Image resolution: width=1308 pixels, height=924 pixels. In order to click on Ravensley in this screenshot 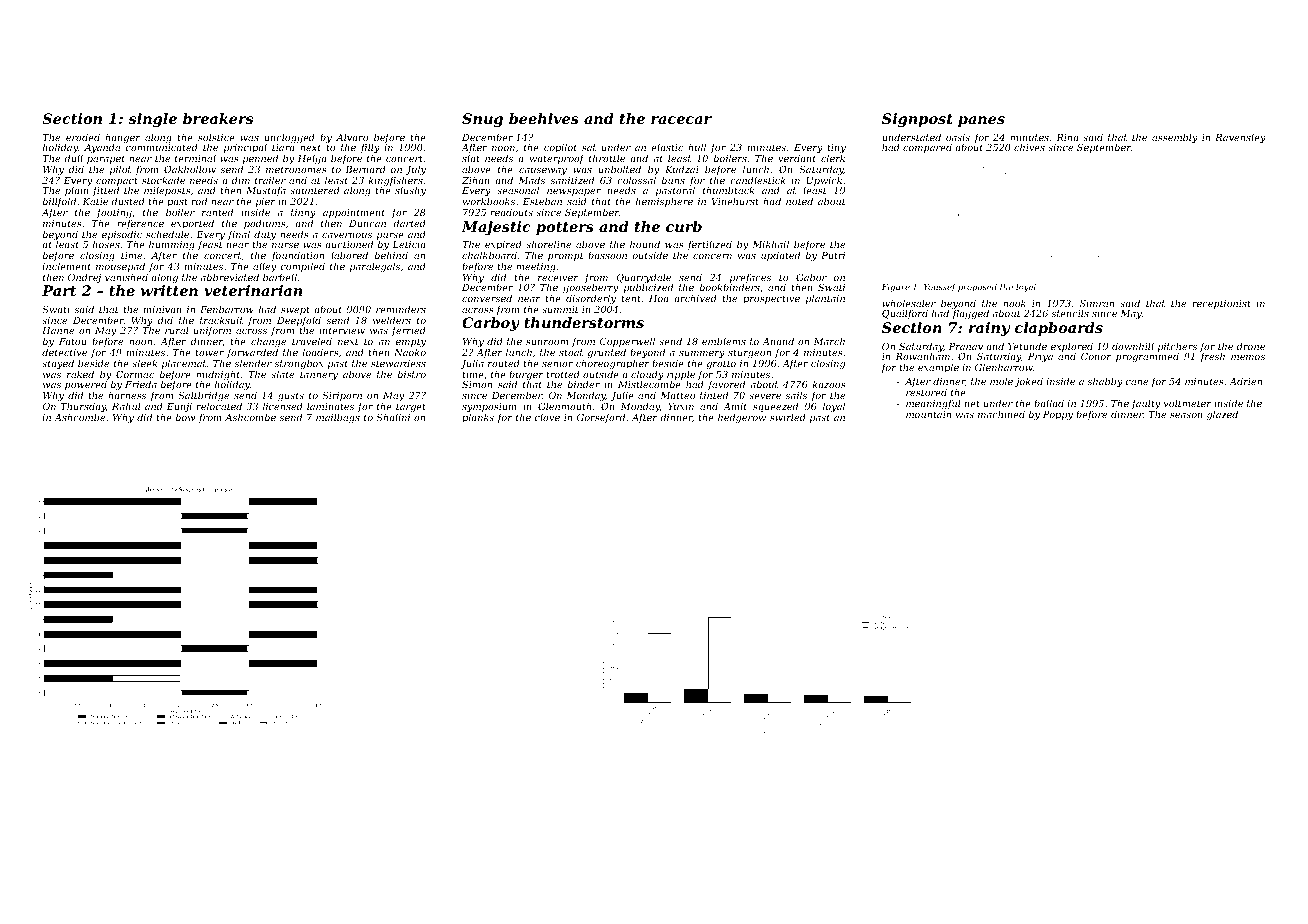, I will do `click(1240, 138)`.
